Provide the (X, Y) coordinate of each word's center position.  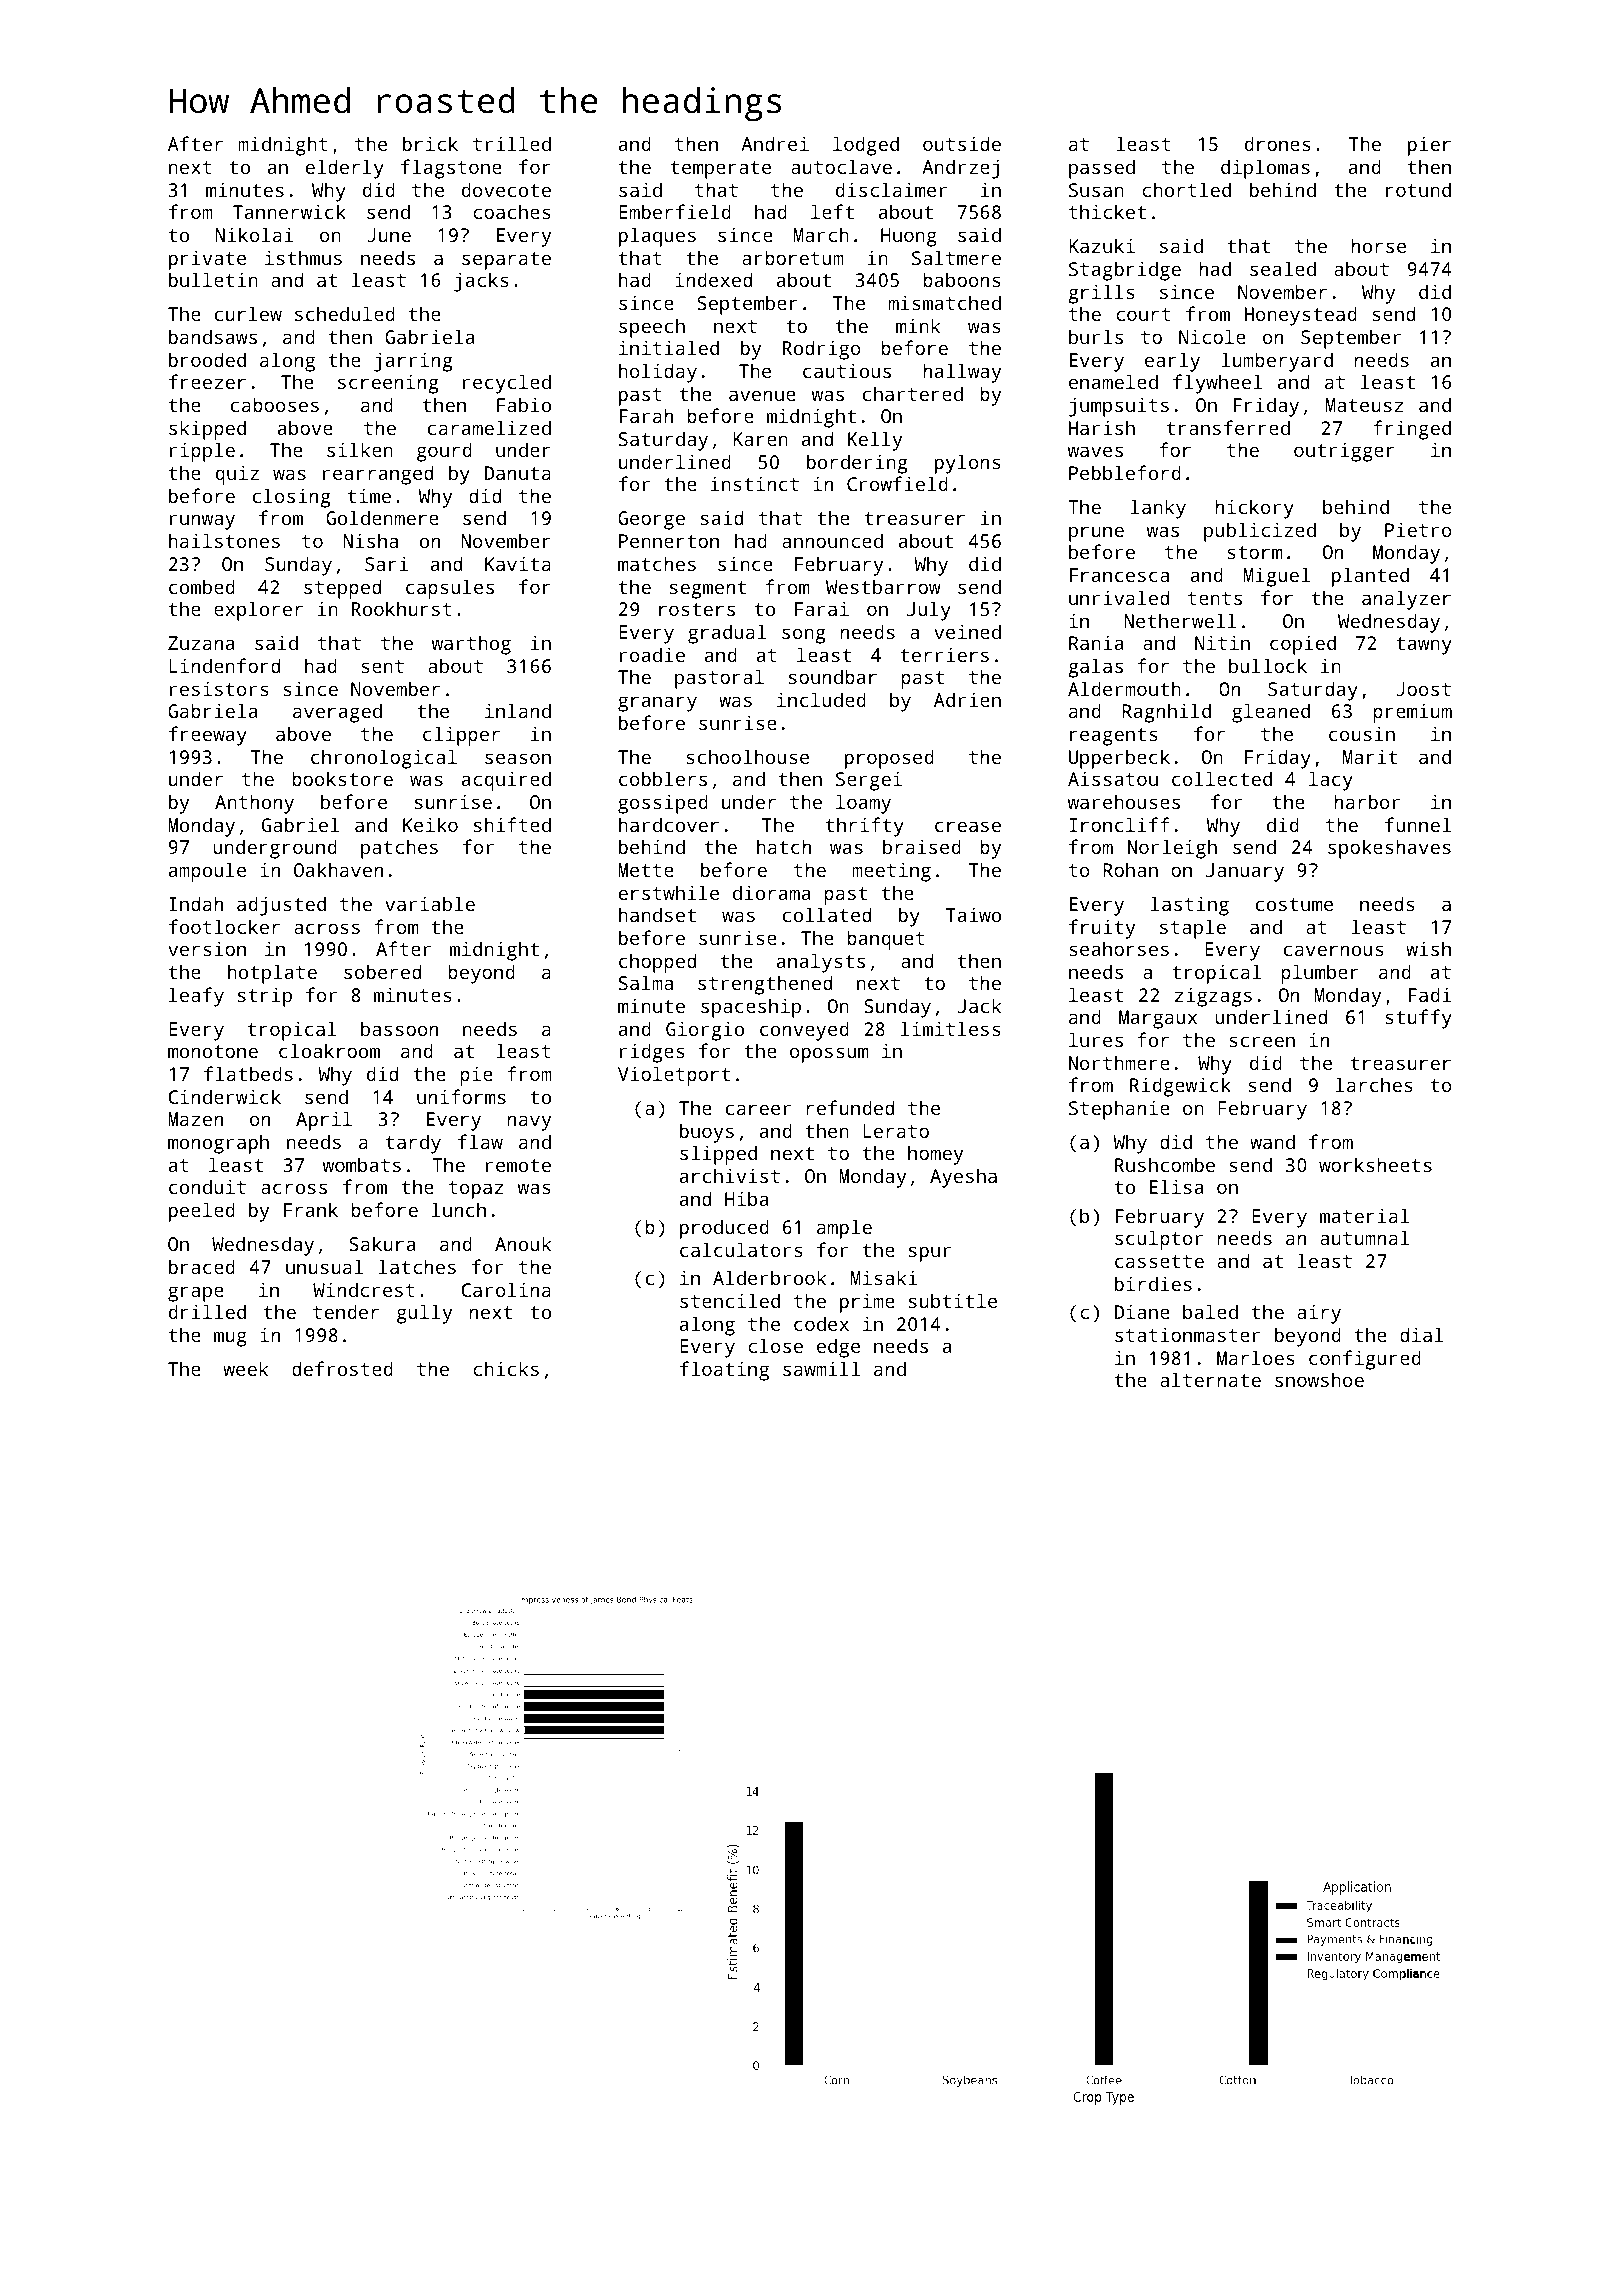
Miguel (1277, 577)
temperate (721, 170)
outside (962, 143)
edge (838, 1348)
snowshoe (1319, 1379)
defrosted (342, 1368)
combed (202, 586)
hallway (962, 373)
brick (430, 143)
